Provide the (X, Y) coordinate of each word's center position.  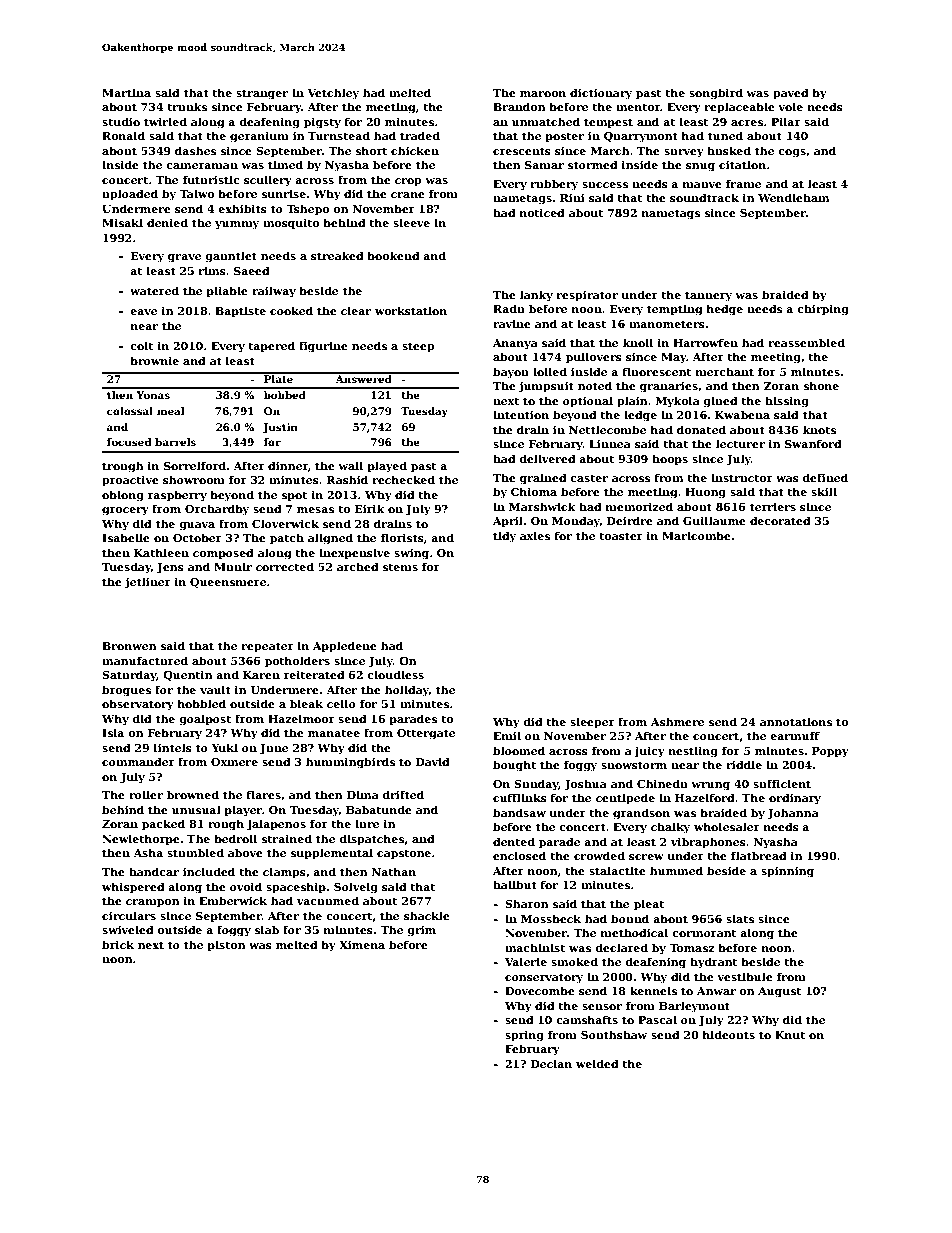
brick (118, 944)
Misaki (122, 222)
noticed (542, 212)
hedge (725, 310)
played (387, 467)
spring (524, 1036)
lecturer (740, 443)
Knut (790, 1035)
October (197, 537)
